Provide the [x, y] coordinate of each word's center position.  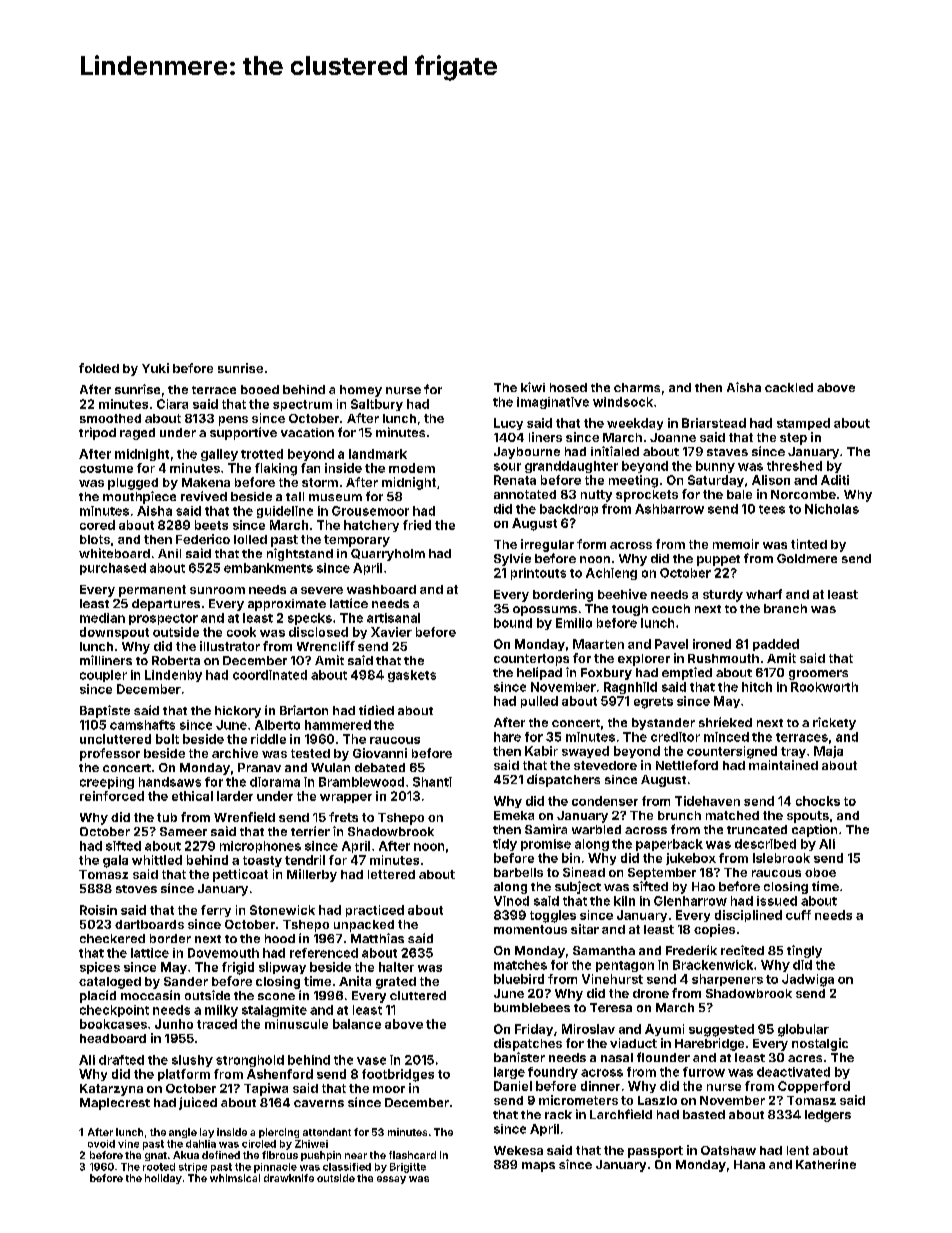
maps [538, 1167]
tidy [505, 845]
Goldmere [807, 558]
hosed [568, 387]
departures [166, 605]
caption [814, 830]
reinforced [112, 796]
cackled [789, 387]
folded [99, 368]
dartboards [149, 924]
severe [322, 590]
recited [742, 950]
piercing [279, 1133]
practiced [375, 911]
